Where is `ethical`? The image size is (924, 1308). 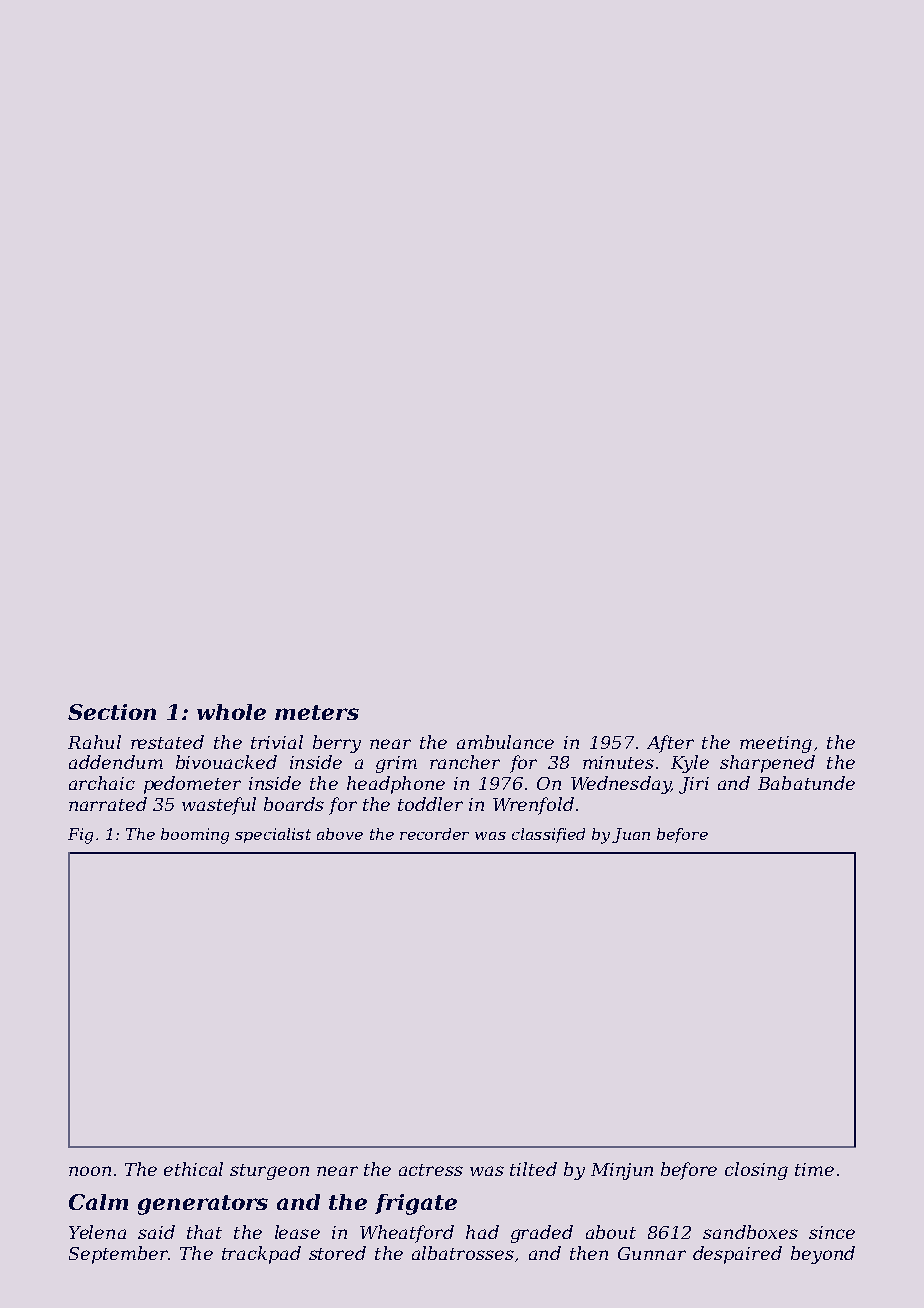
ethical is located at coordinates (193, 1169).
